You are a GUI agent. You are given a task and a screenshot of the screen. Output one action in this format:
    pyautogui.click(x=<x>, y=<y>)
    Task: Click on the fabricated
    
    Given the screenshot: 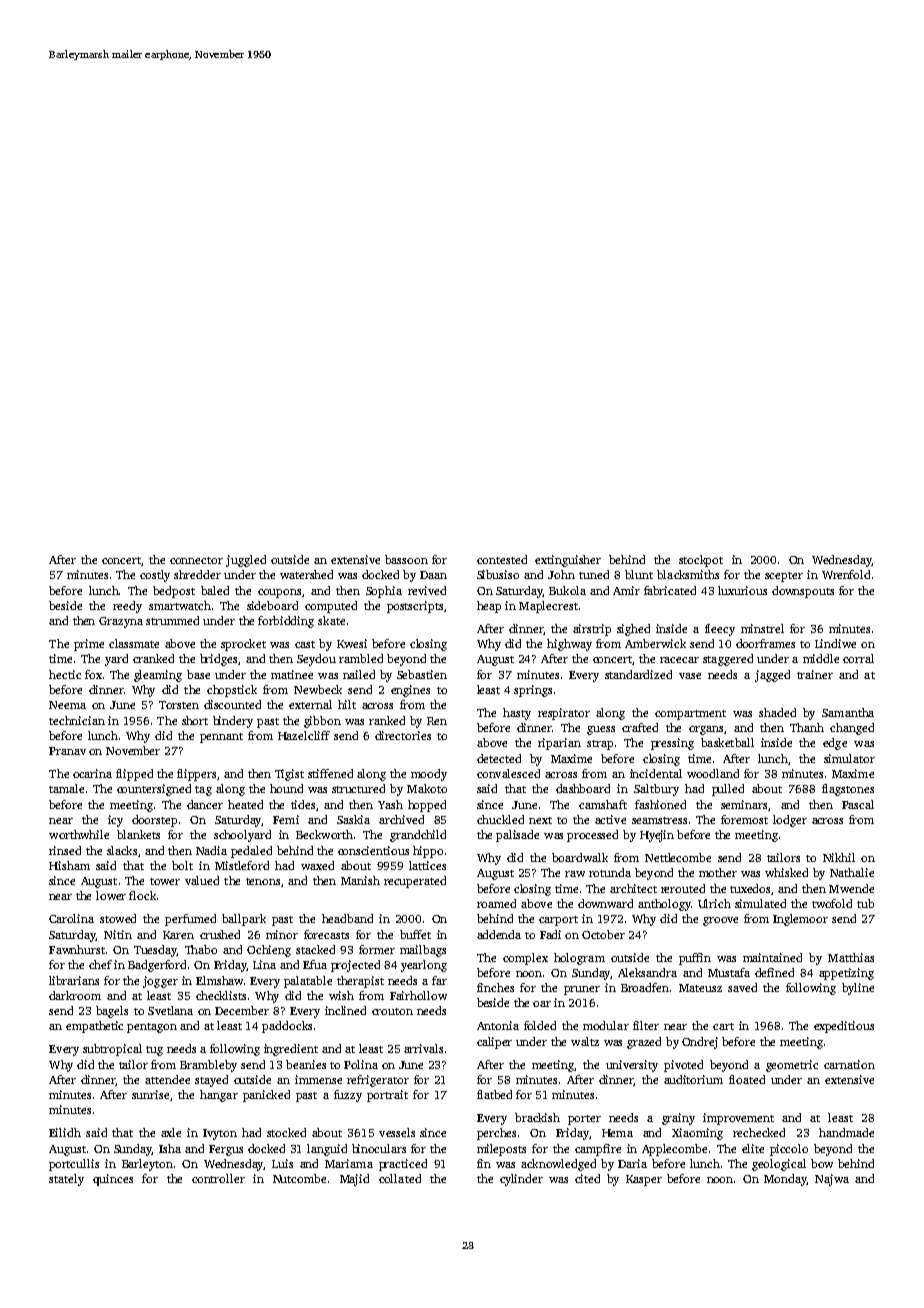 What is the action you would take?
    pyautogui.click(x=670, y=590)
